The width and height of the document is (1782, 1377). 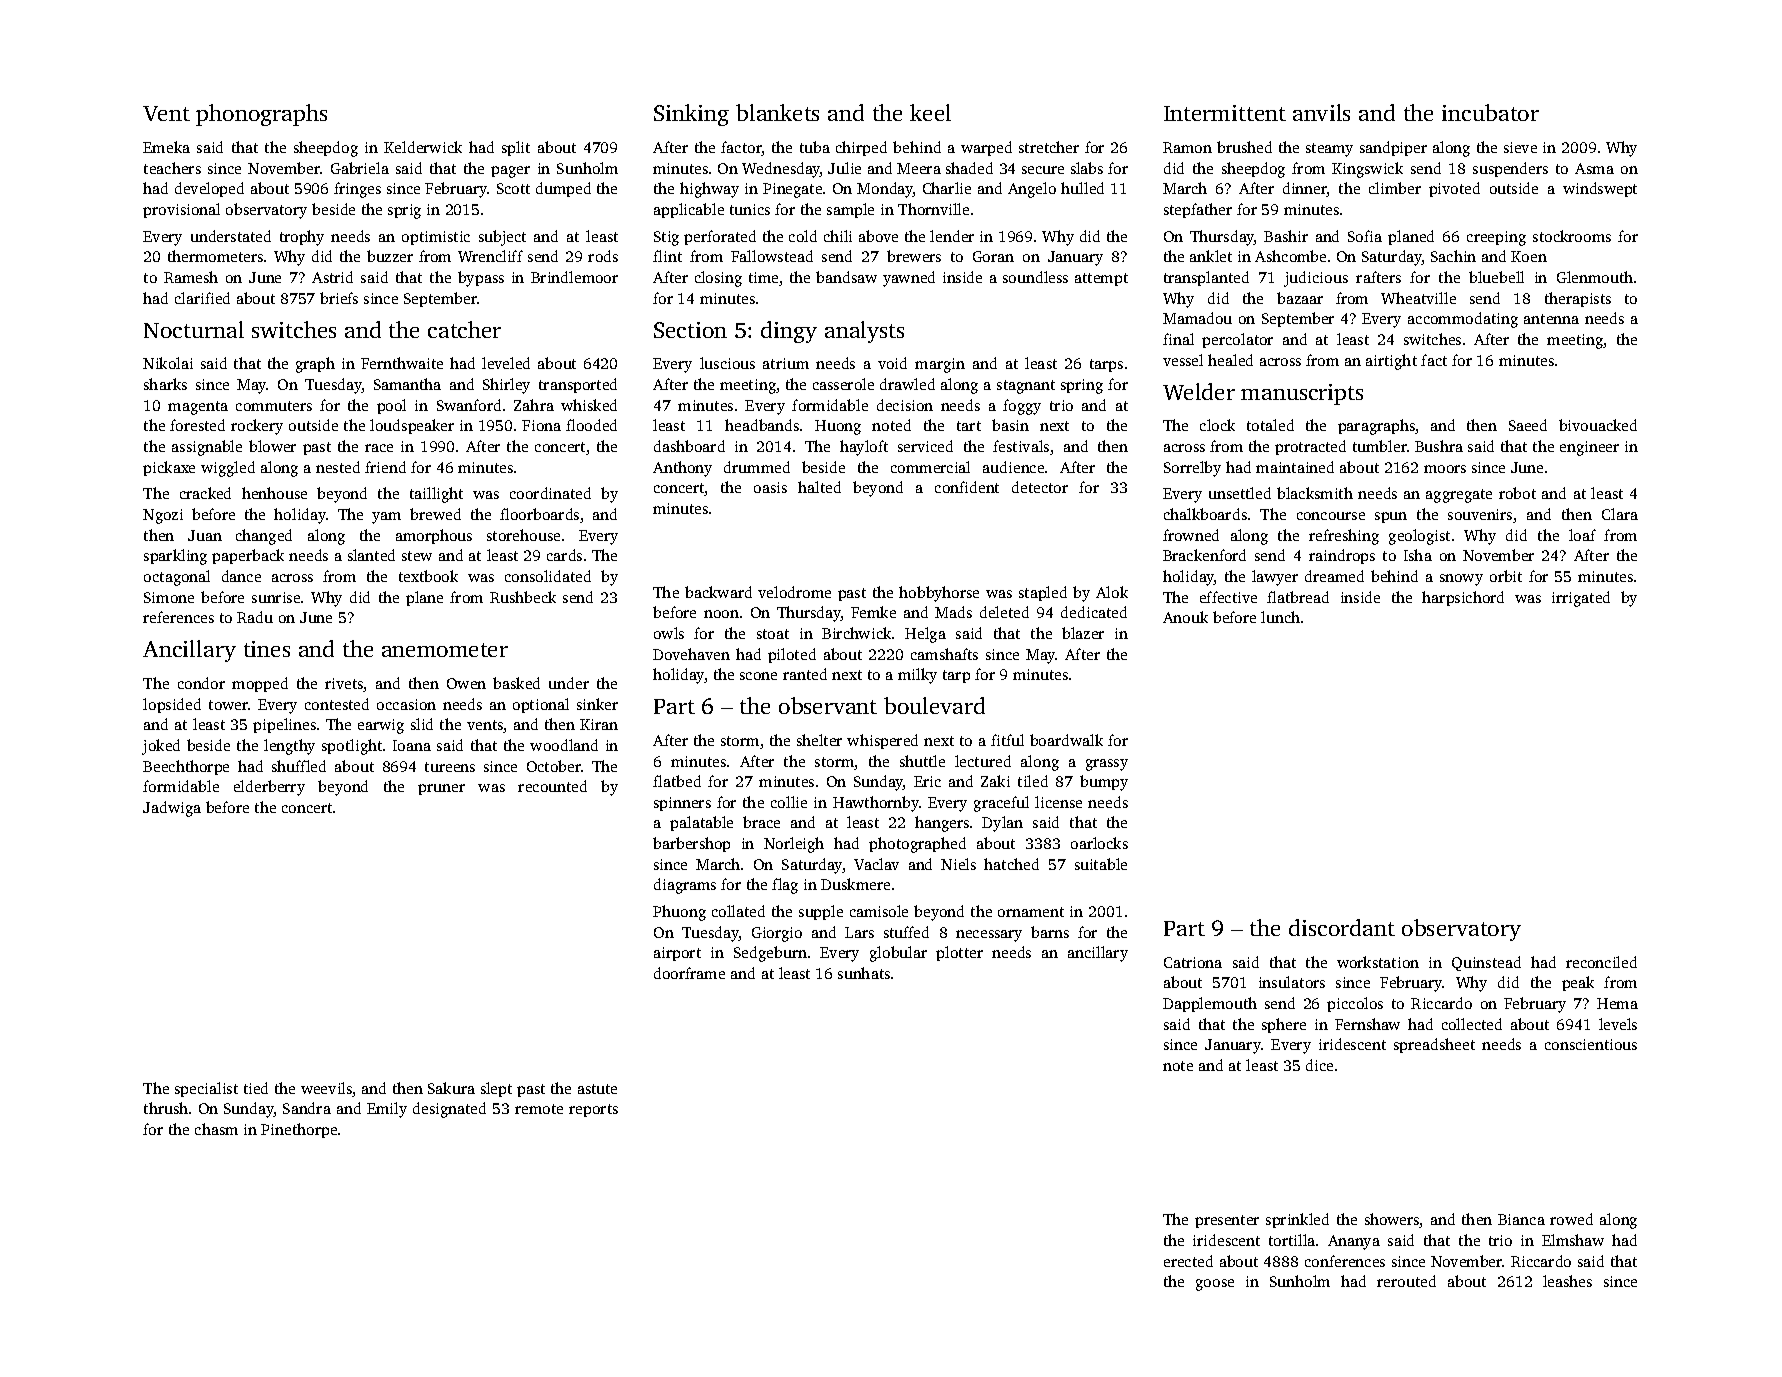 What do you see at coordinates (169, 597) in the document?
I see `Simone` at bounding box center [169, 597].
